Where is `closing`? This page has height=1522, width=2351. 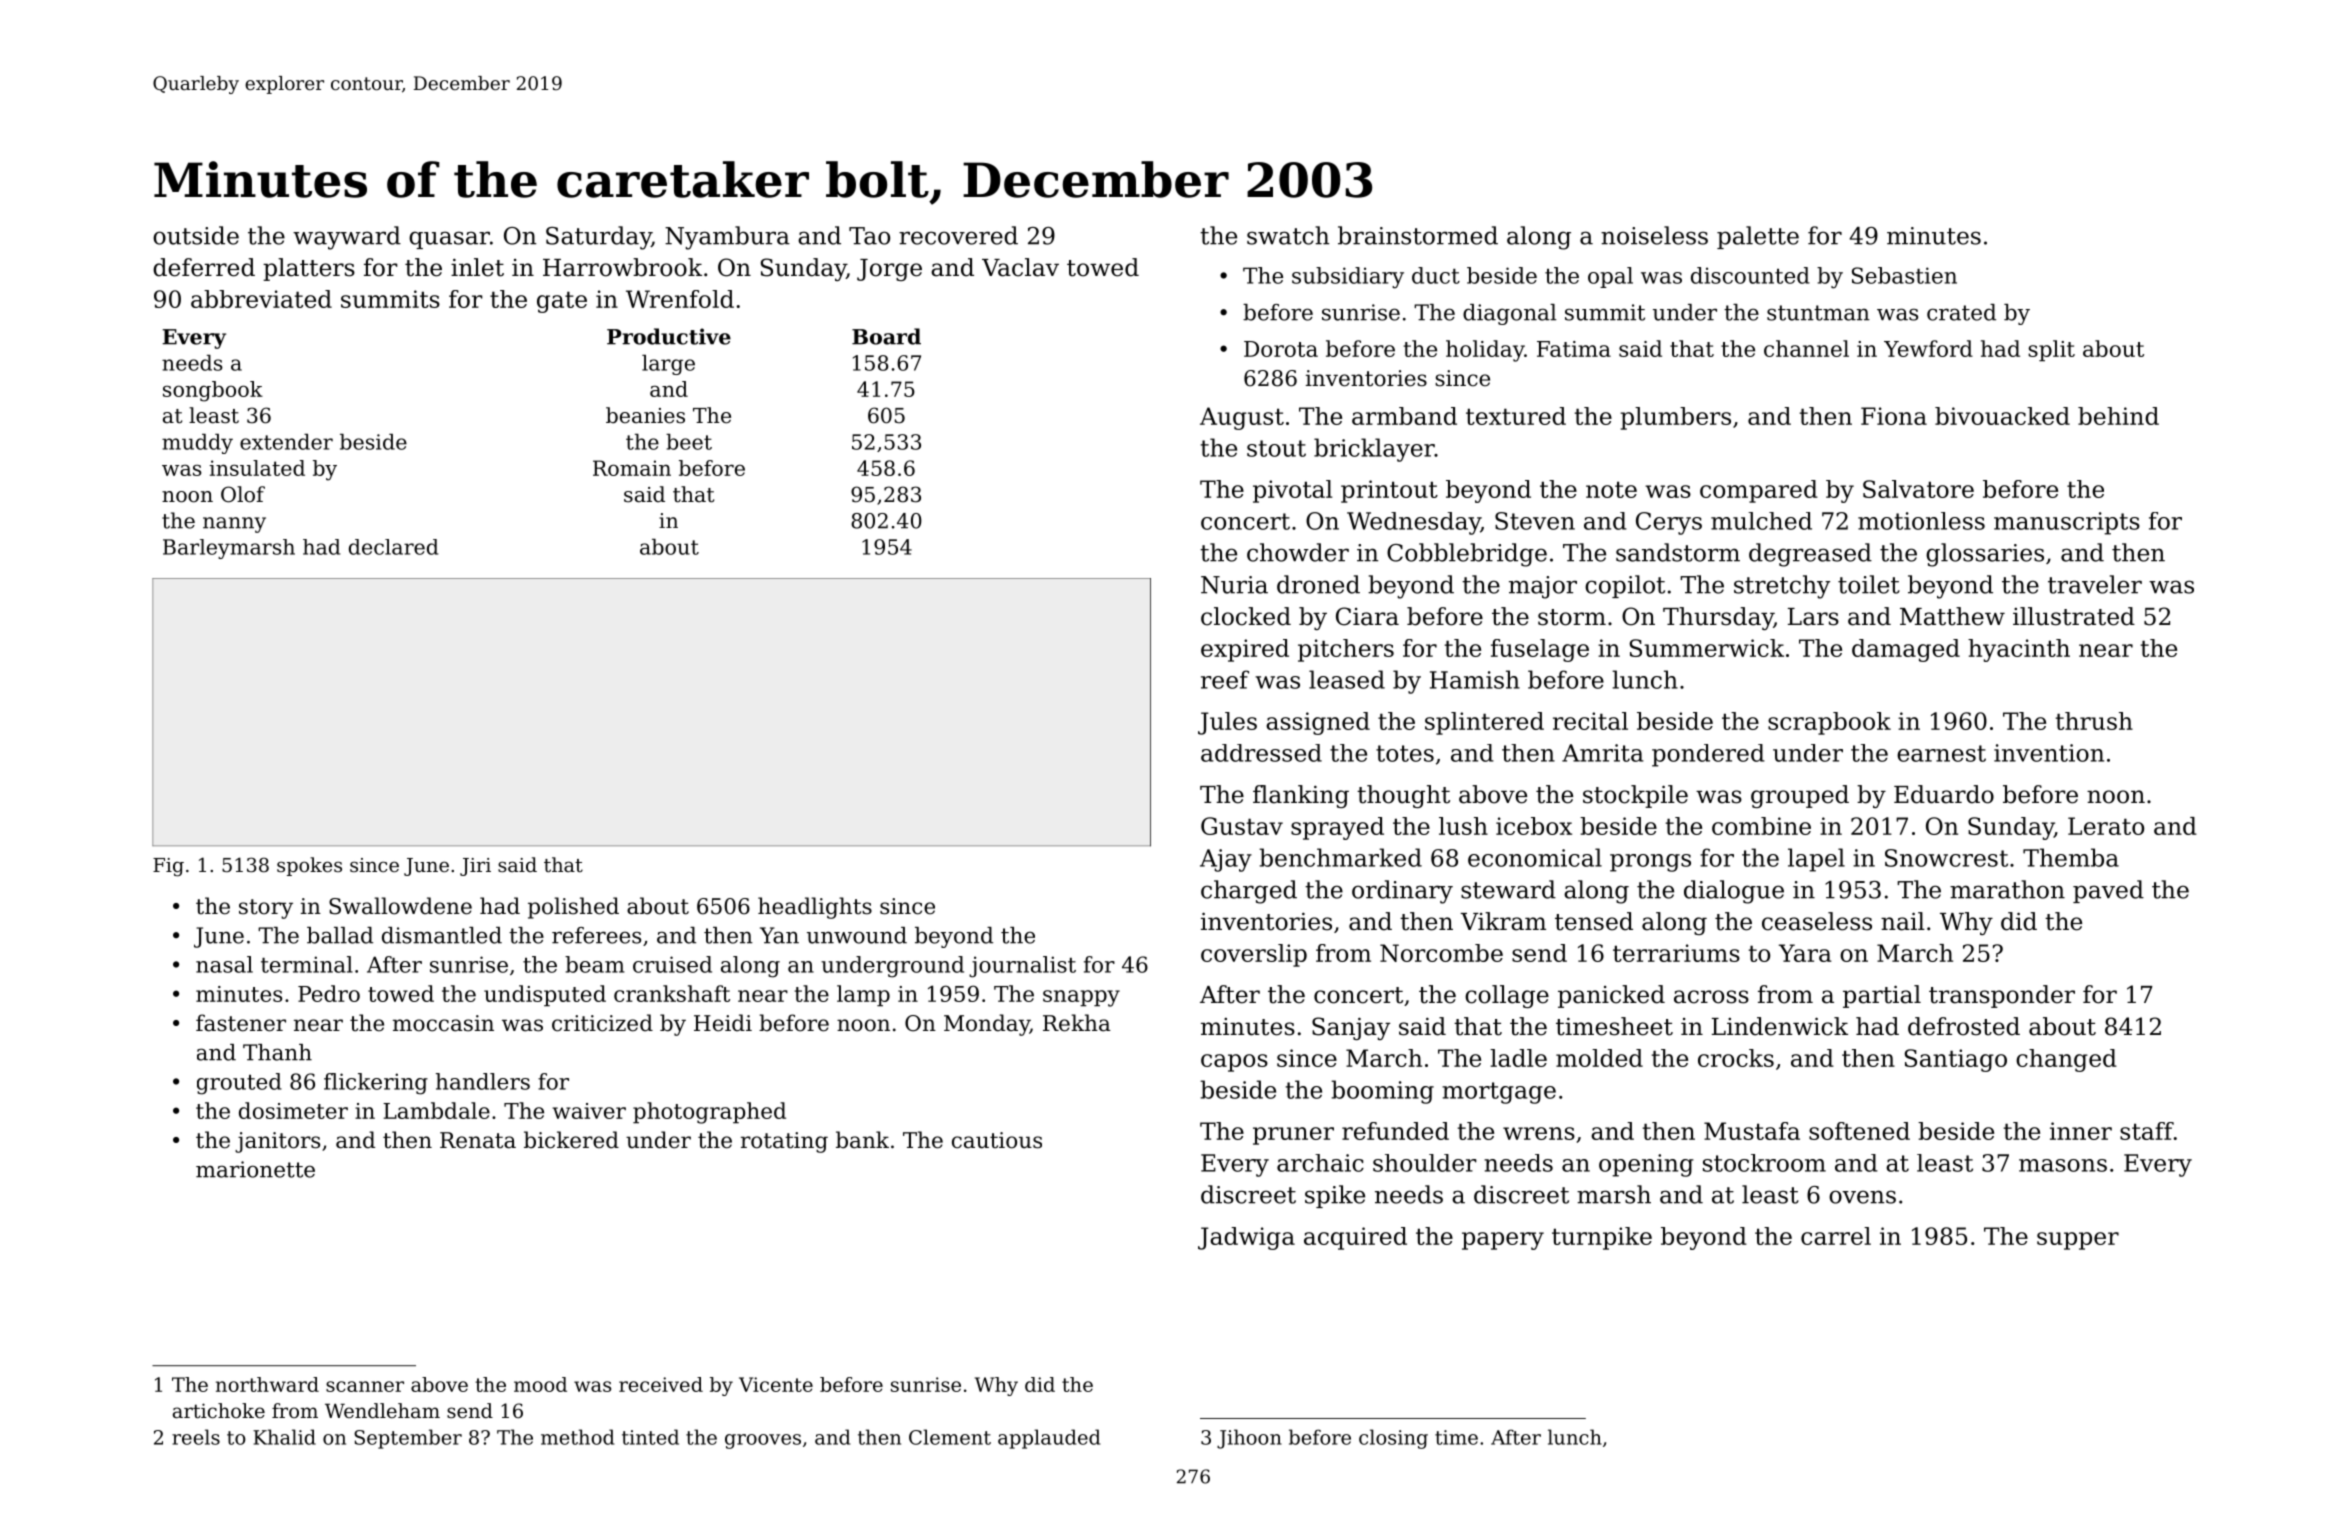
closing is located at coordinates (1393, 1439).
